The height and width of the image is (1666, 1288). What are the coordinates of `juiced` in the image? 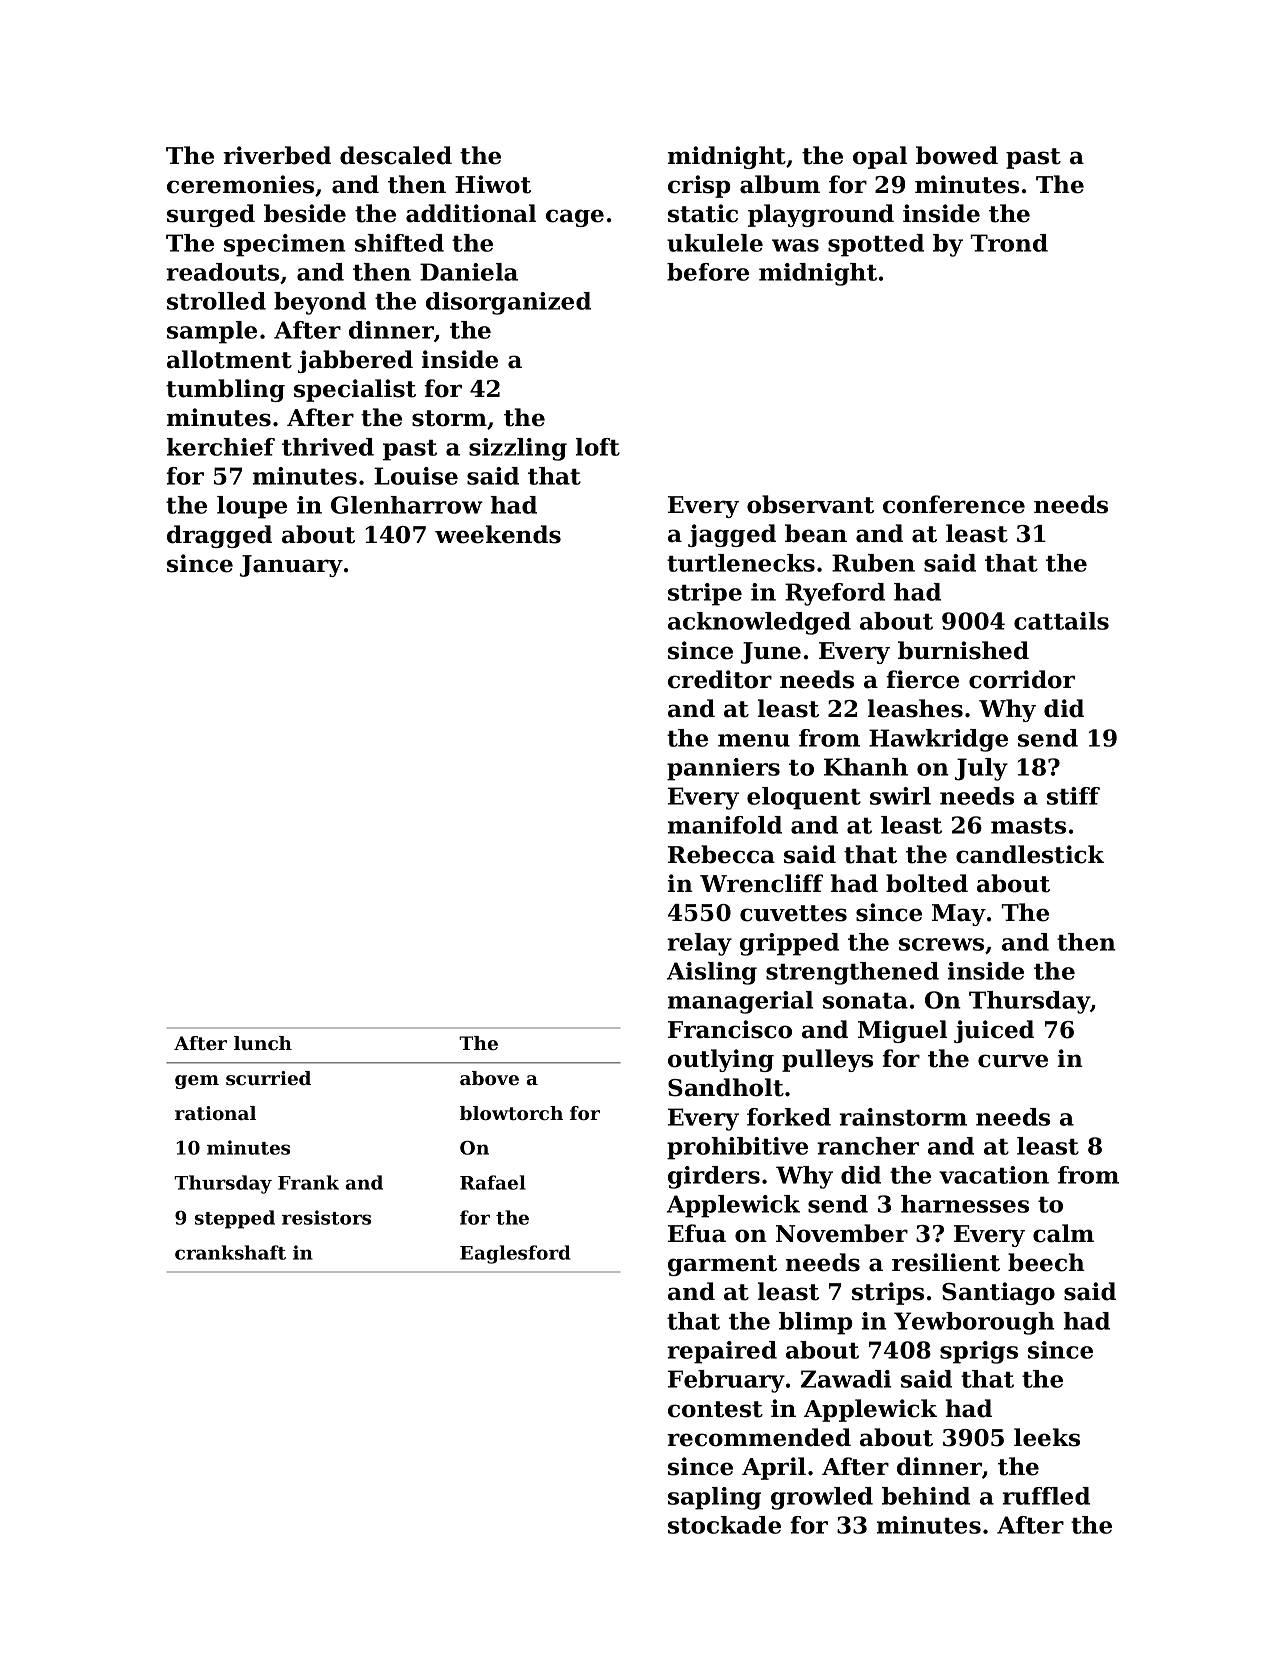 It's located at (994, 1031).
